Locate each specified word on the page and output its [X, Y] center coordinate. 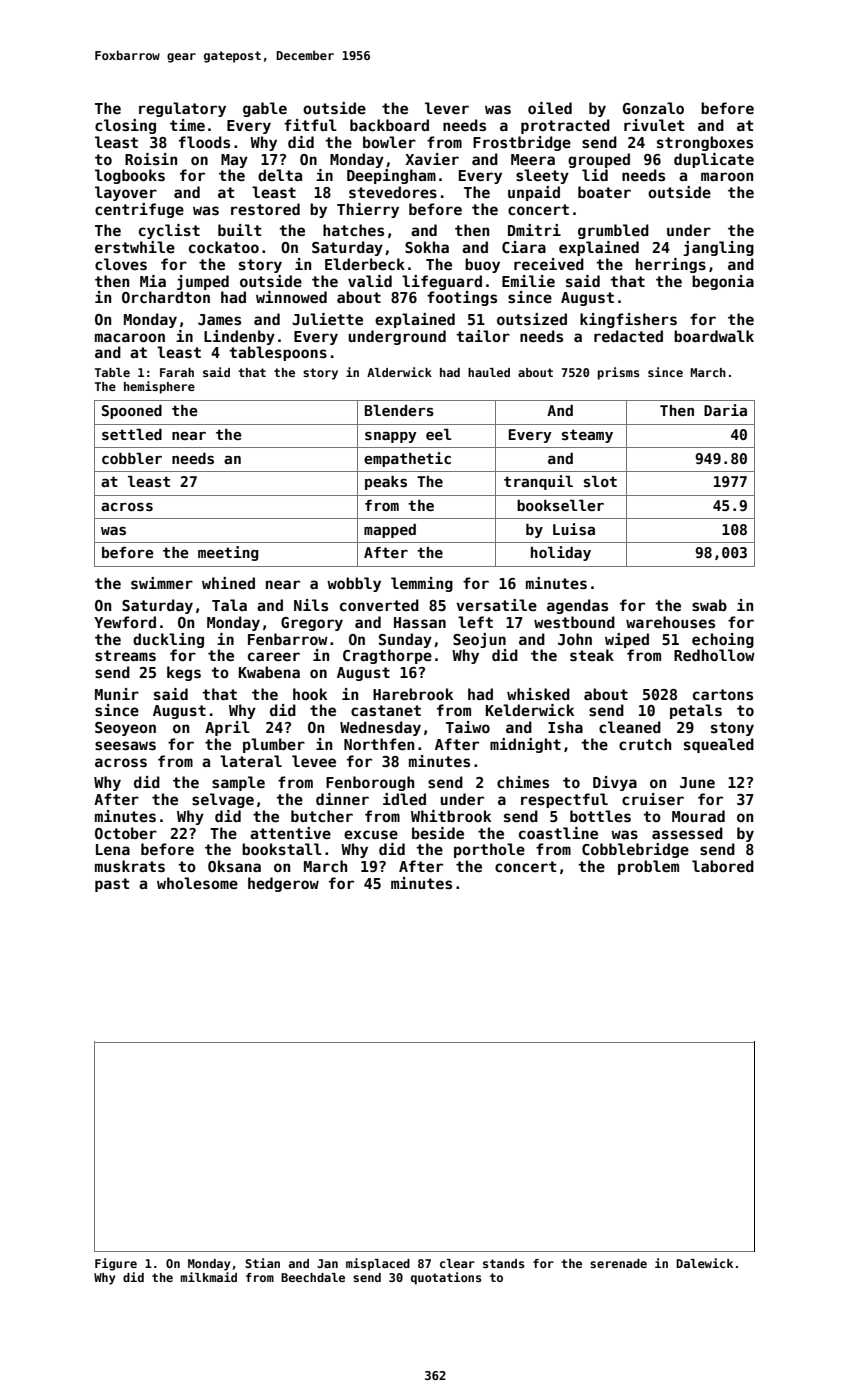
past [112, 885]
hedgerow [283, 884]
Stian [262, 1263]
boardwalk [714, 336]
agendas [577, 606]
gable [265, 109]
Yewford [125, 622]
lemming [422, 584]
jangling [718, 248]
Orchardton [166, 297]
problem [648, 867]
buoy [482, 265]
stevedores [393, 192]
